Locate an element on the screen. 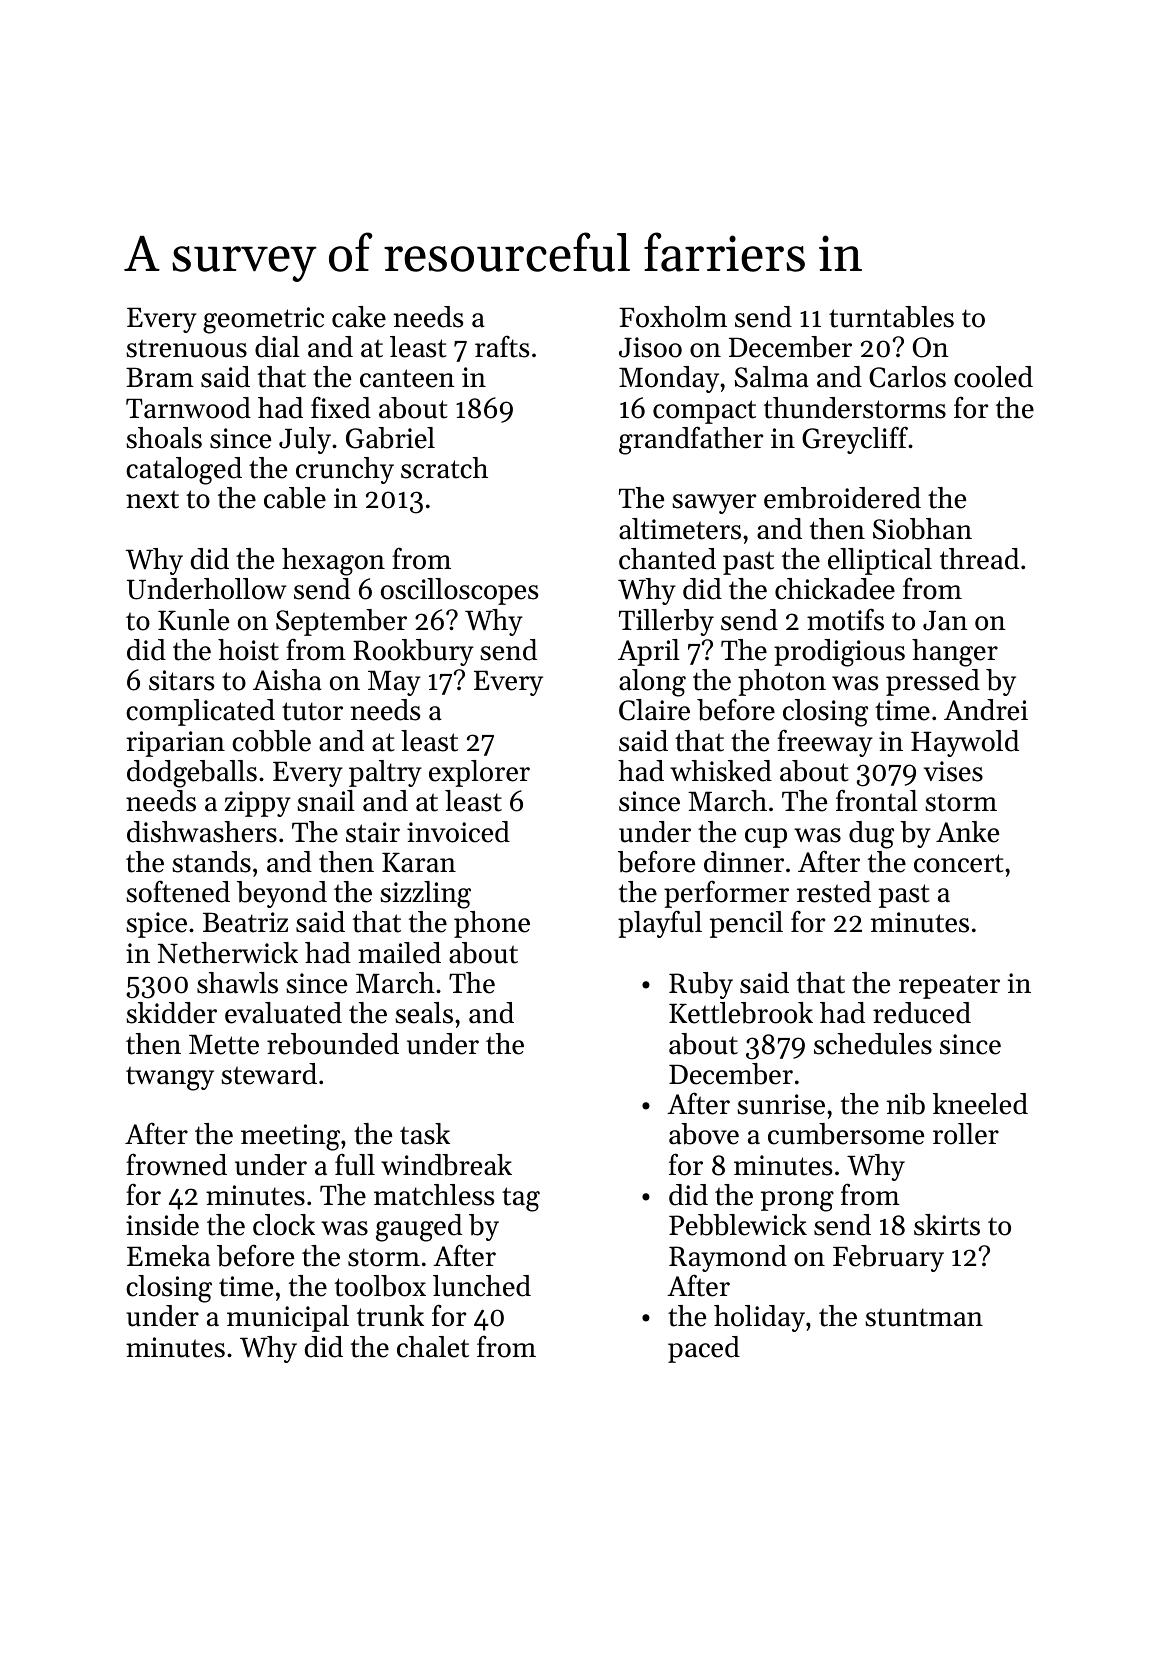 Image resolution: width=1165 pixels, height=1654 pixels. July is located at coordinates (305, 440).
